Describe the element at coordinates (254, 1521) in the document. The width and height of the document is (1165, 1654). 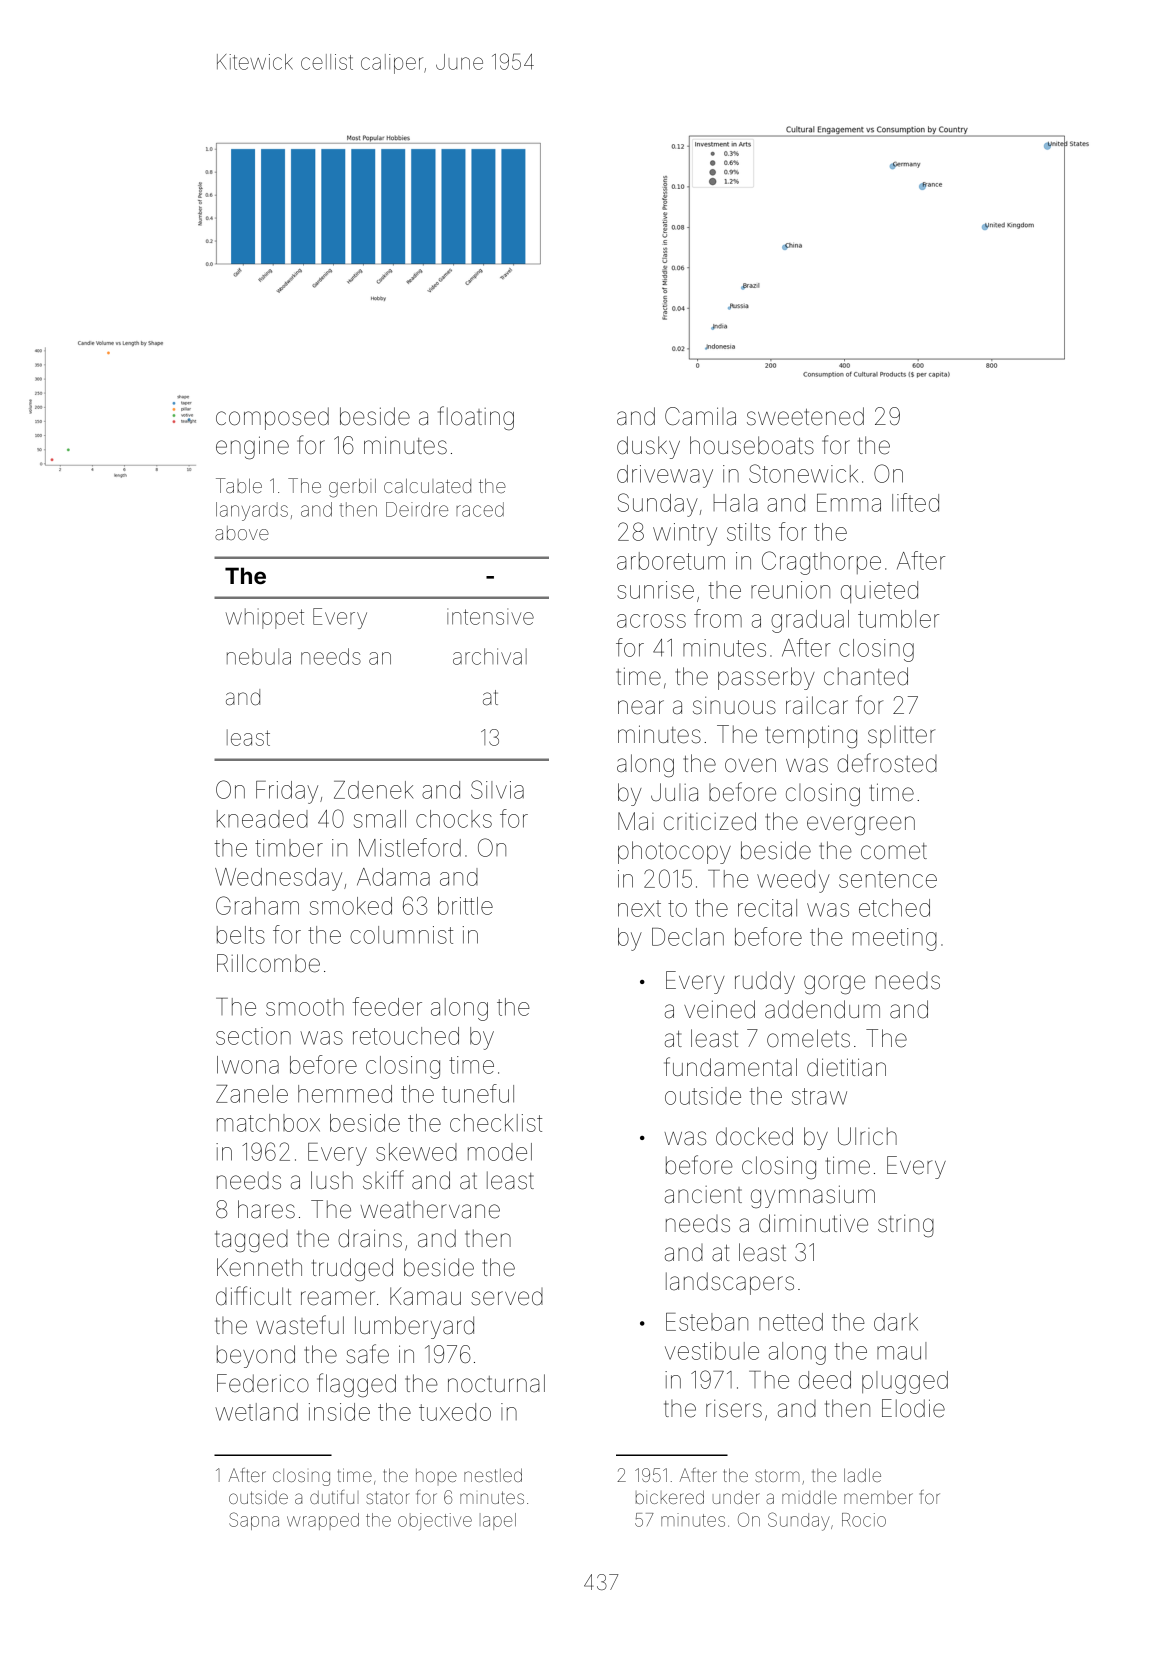
I see `Sapna` at that location.
